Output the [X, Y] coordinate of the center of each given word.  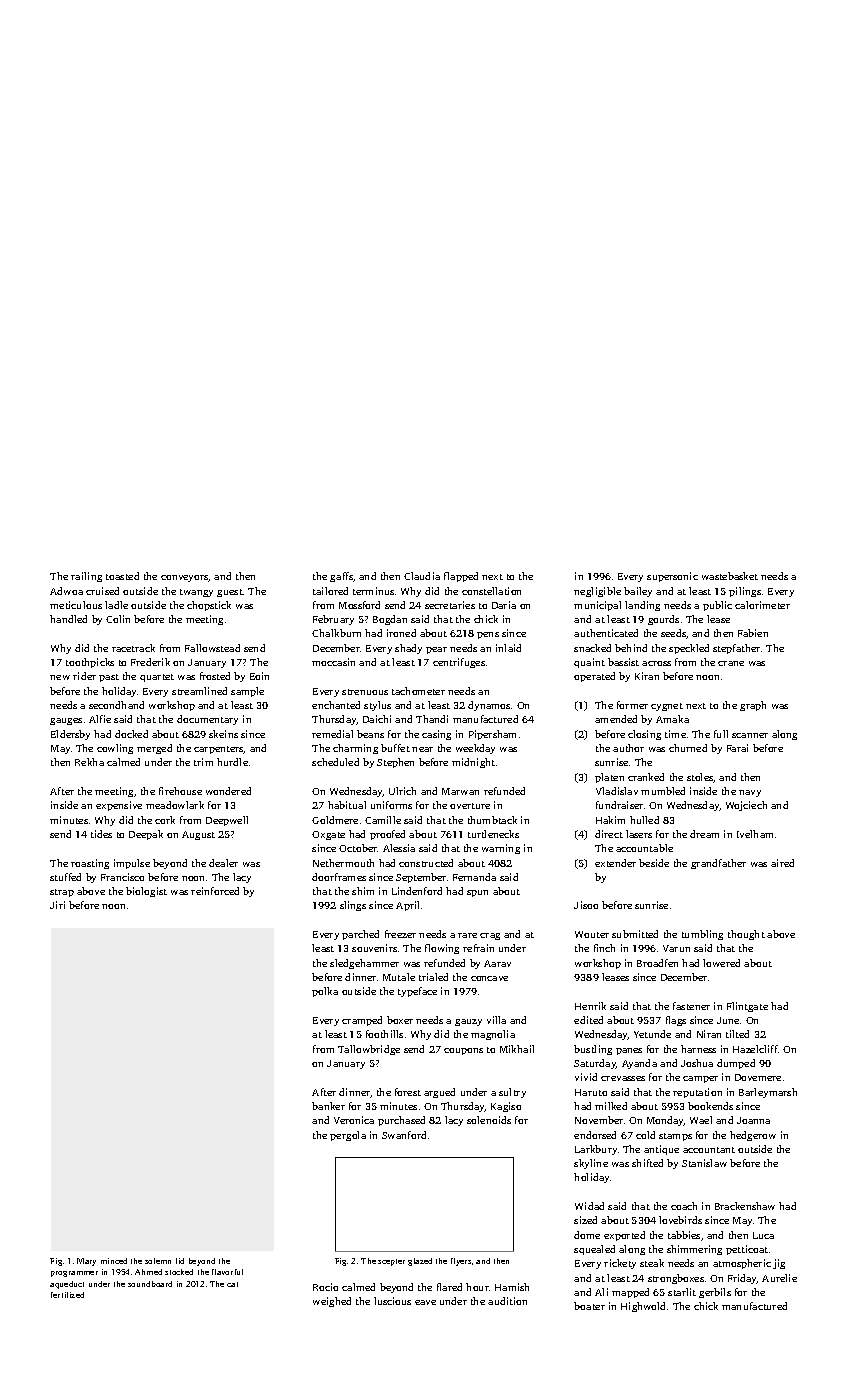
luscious [392, 1301]
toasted [122, 576]
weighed [332, 1302]
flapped [461, 577]
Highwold [643, 1307]
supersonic [672, 577]
